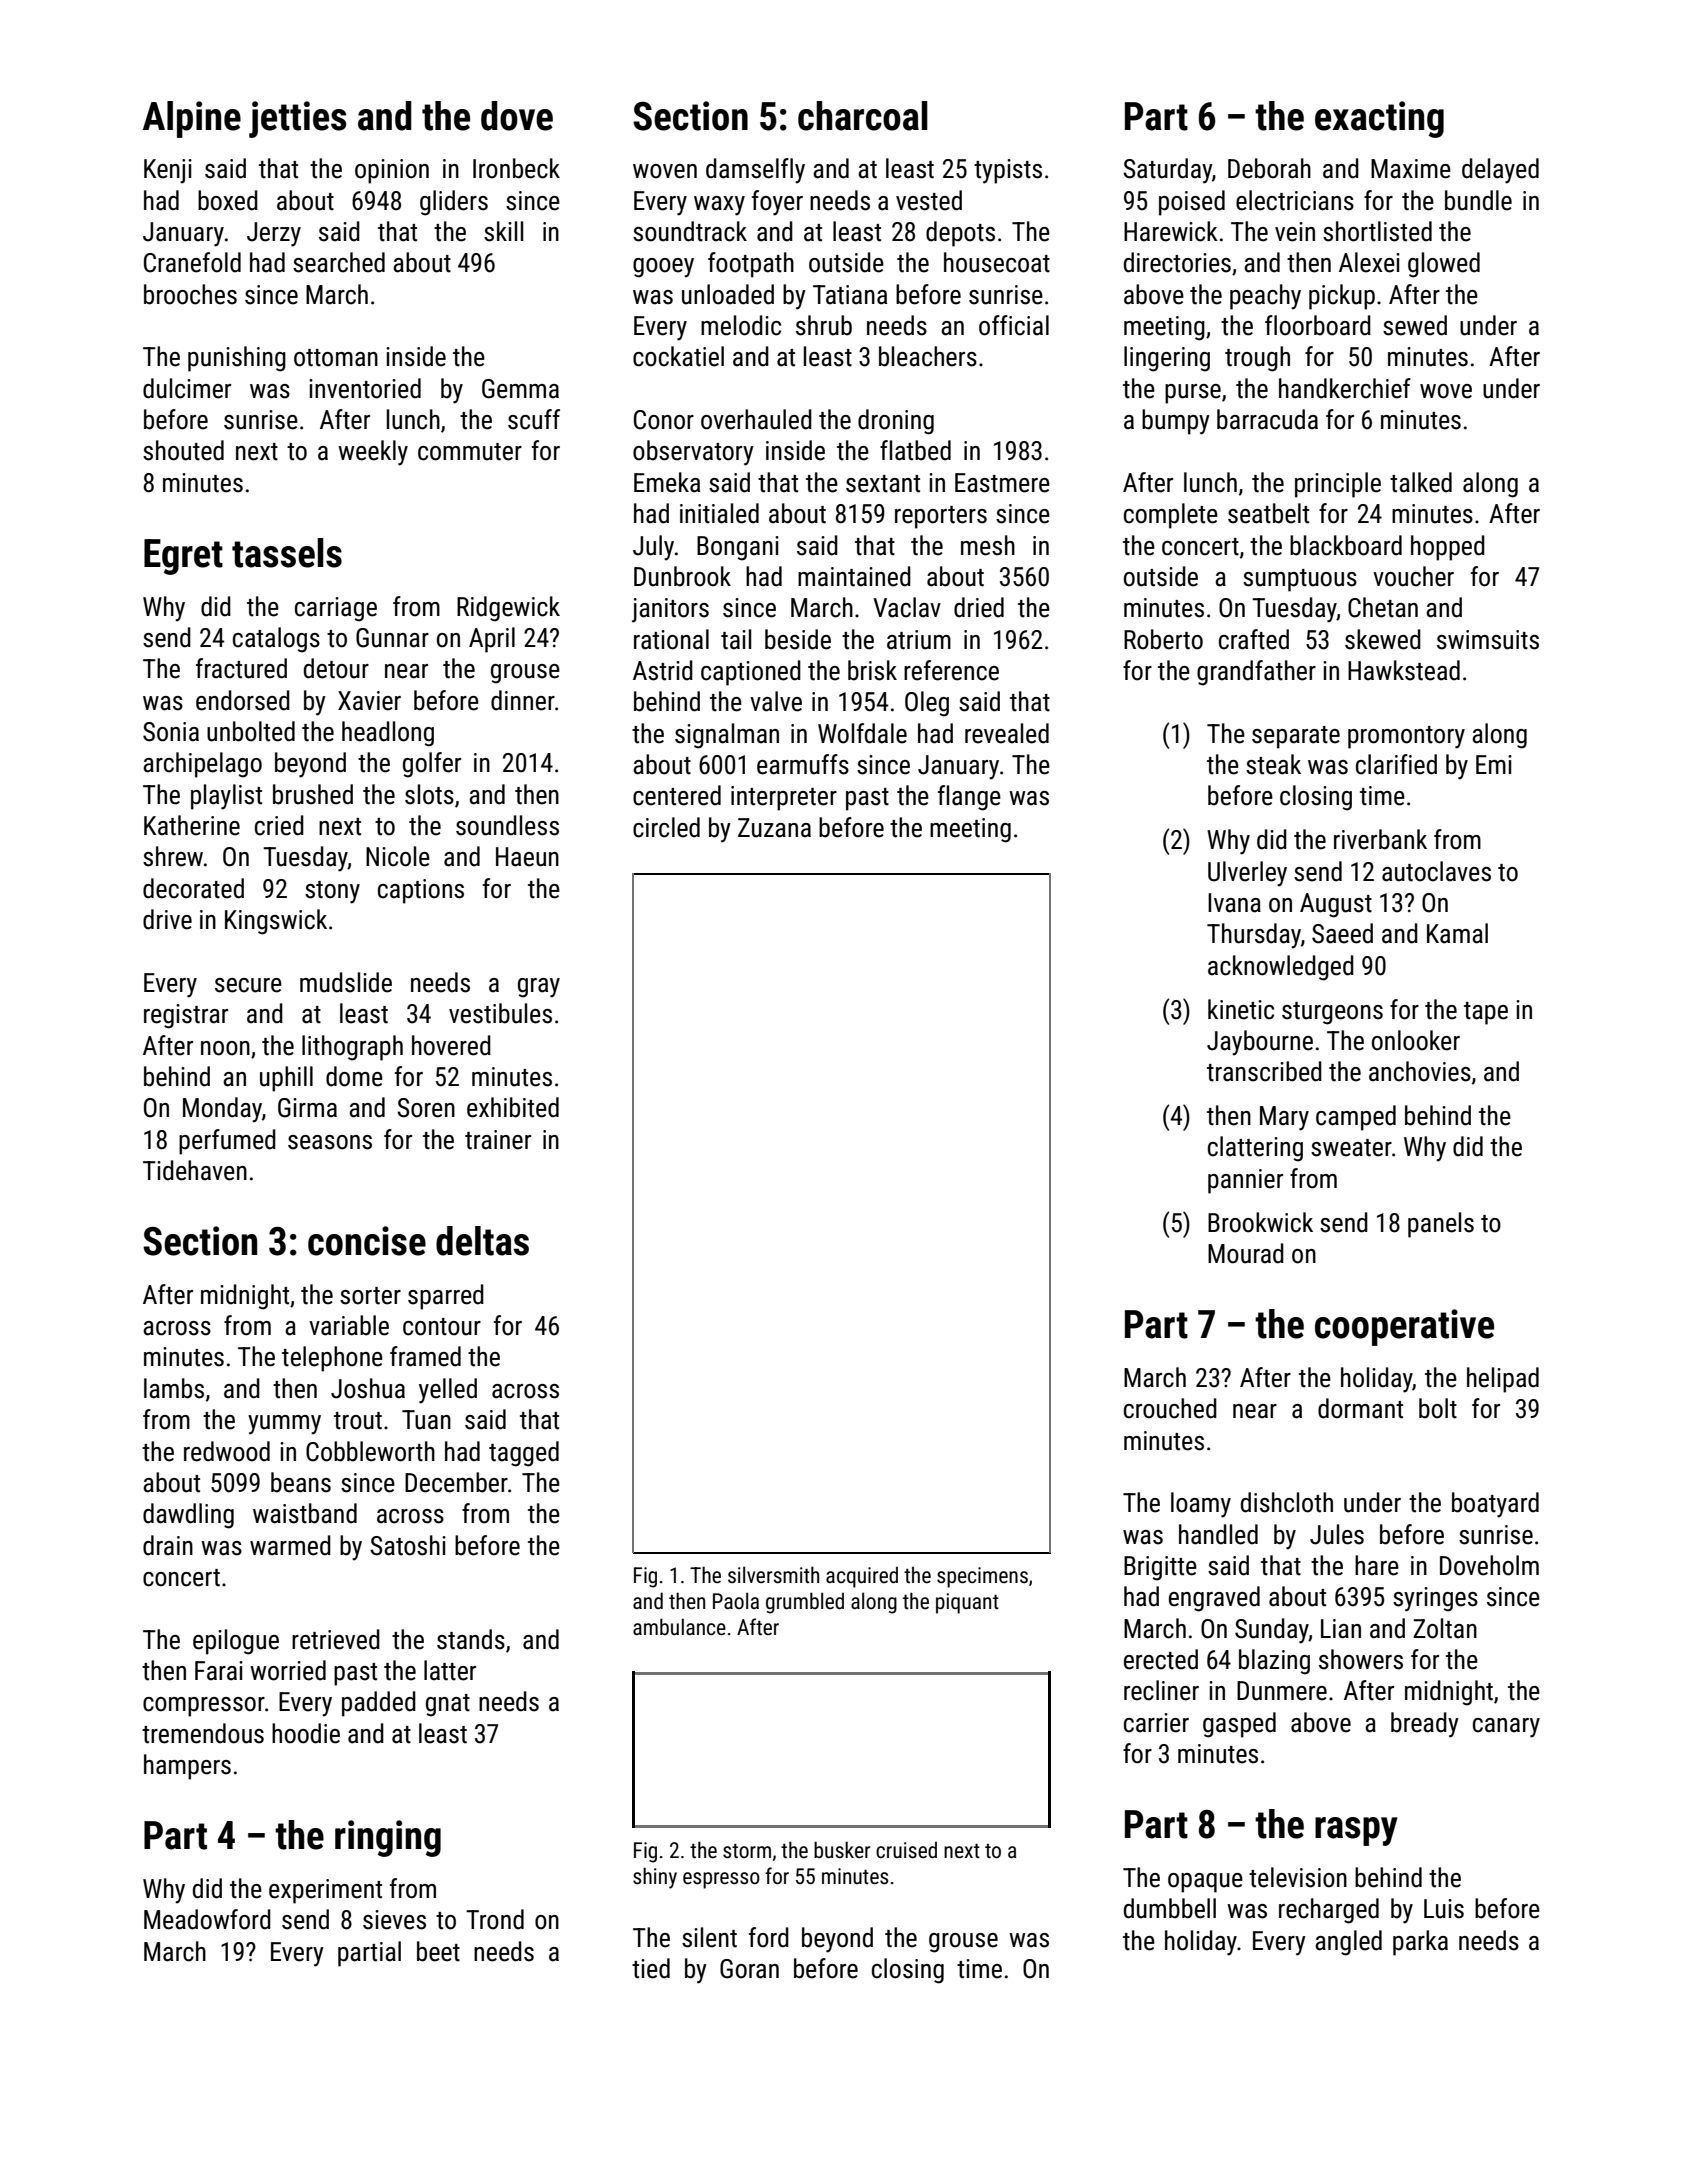 This document has width=1683, height=2178. Describe the element at coordinates (1247, 874) in the document. I see `Ulverley` at that location.
